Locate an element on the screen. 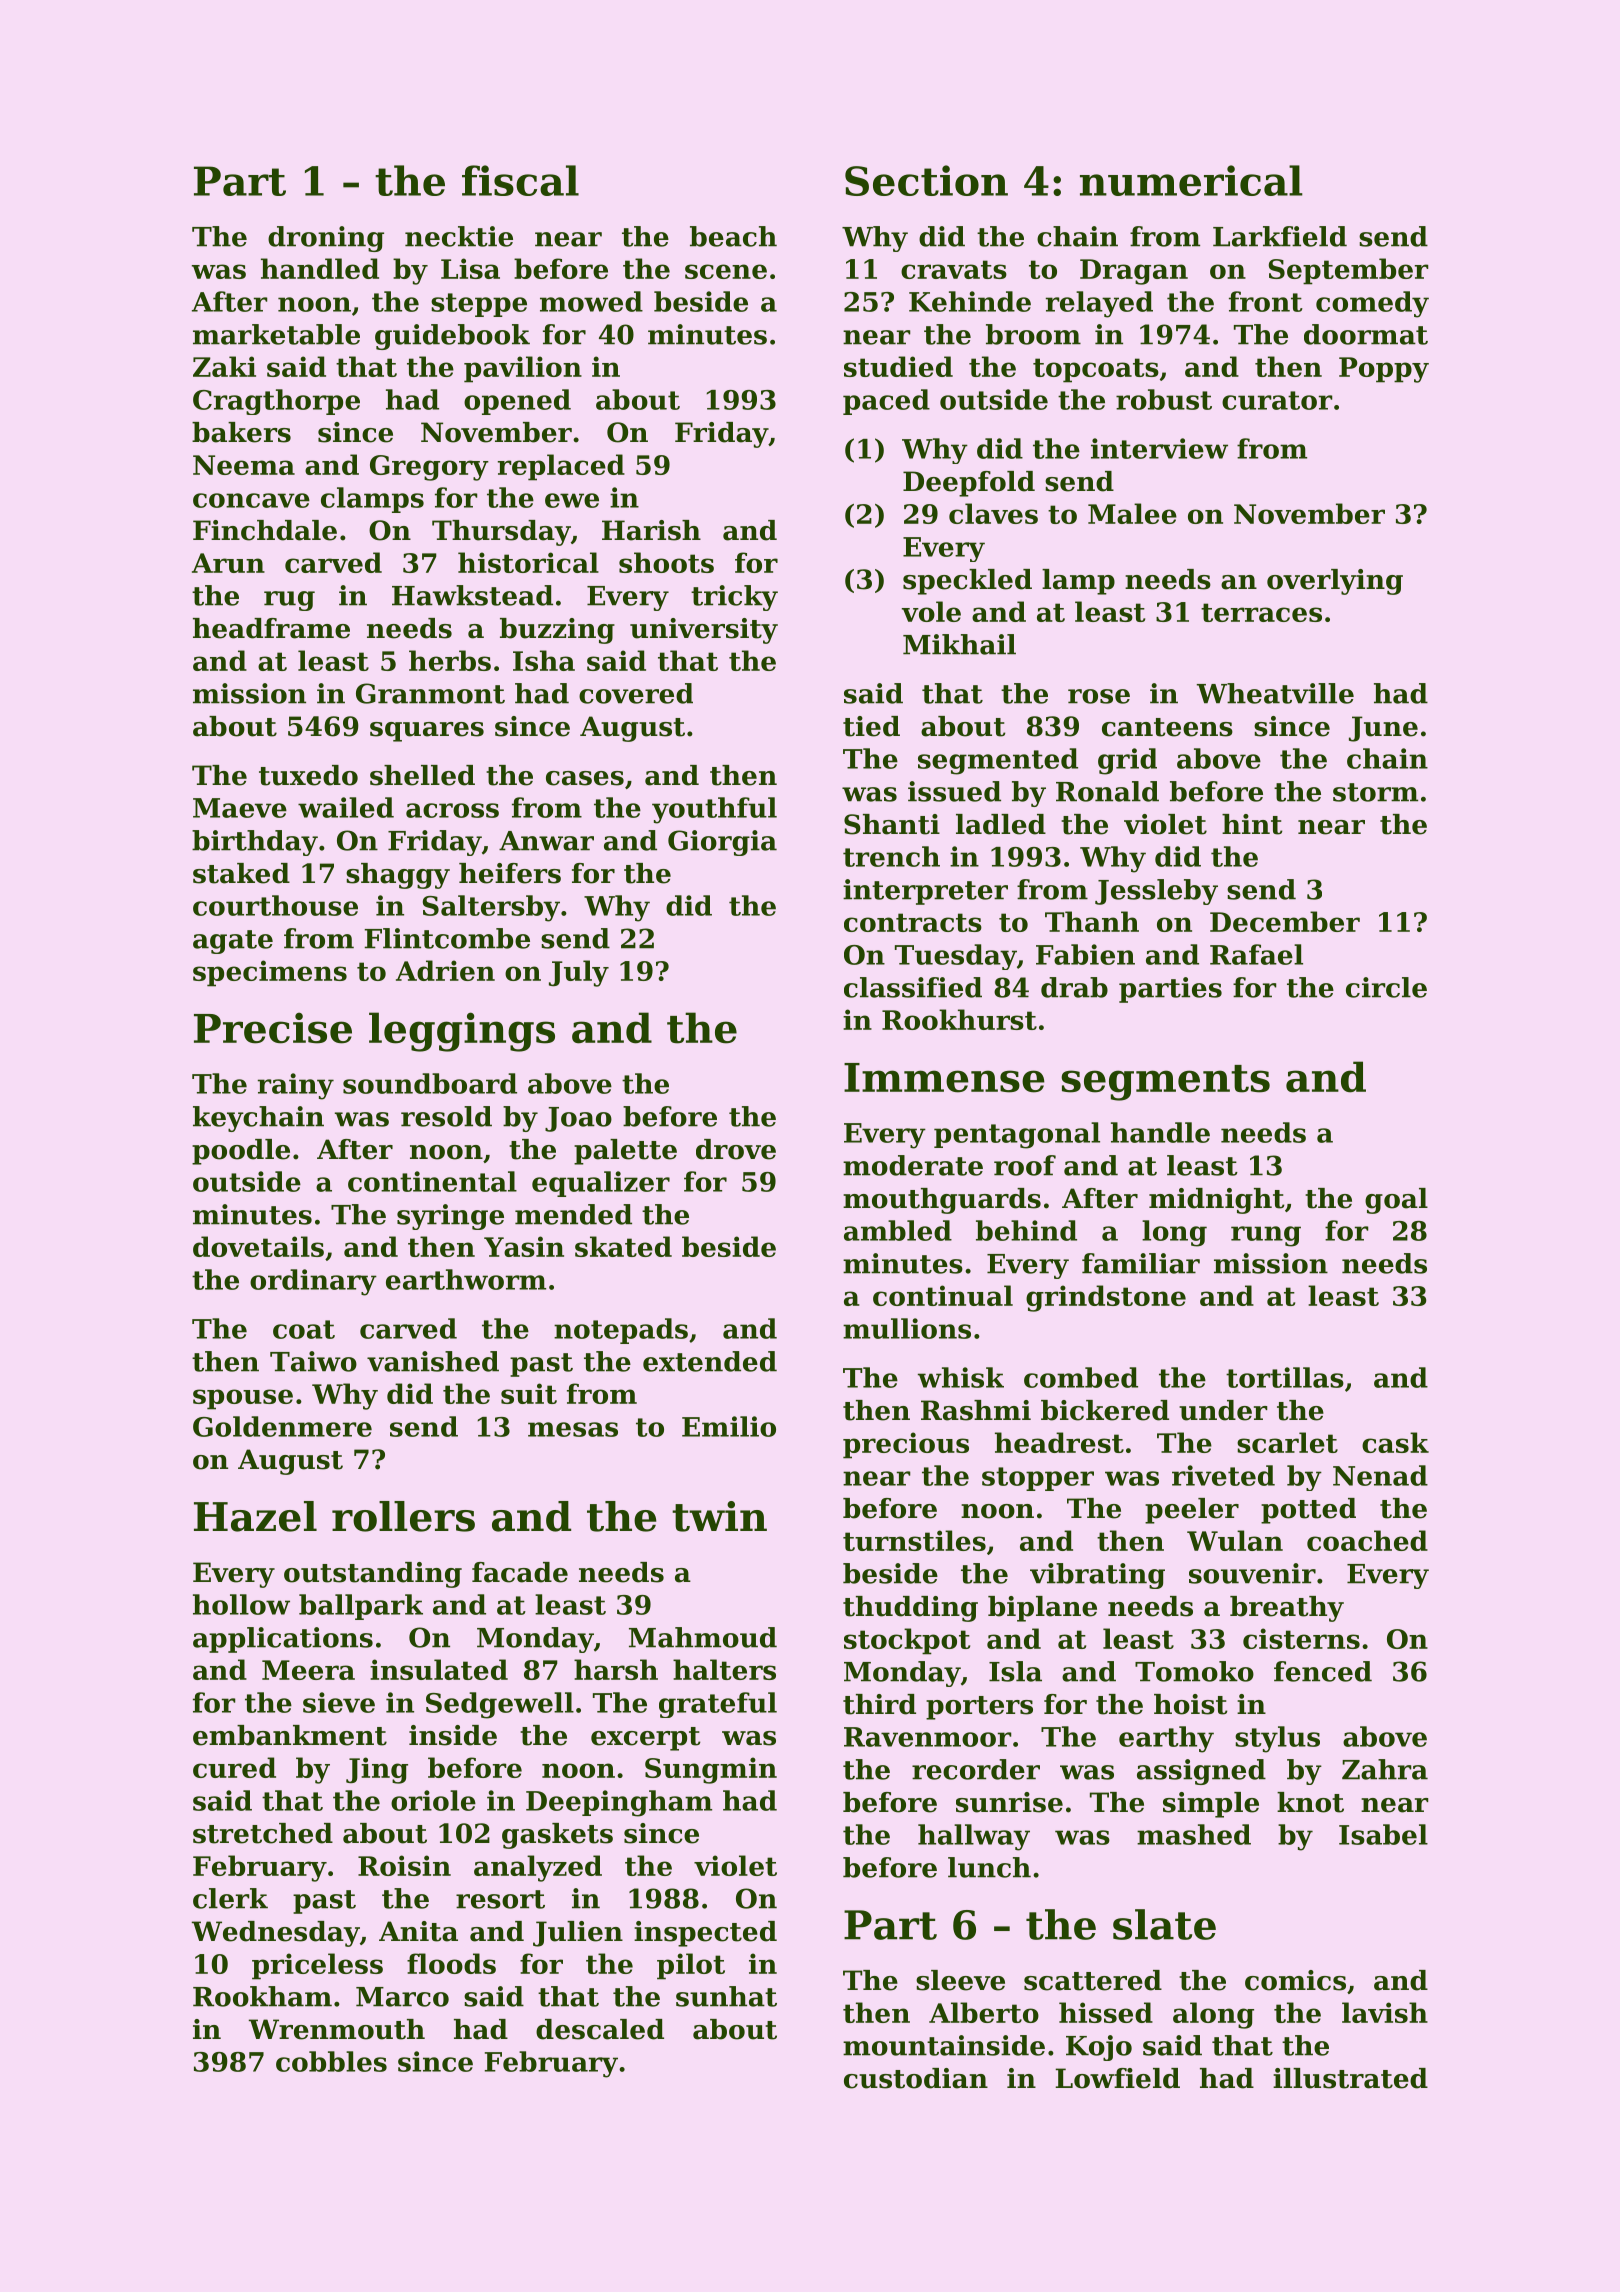 The width and height of the screenshot is (1620, 2292). covered is located at coordinates (636, 693).
